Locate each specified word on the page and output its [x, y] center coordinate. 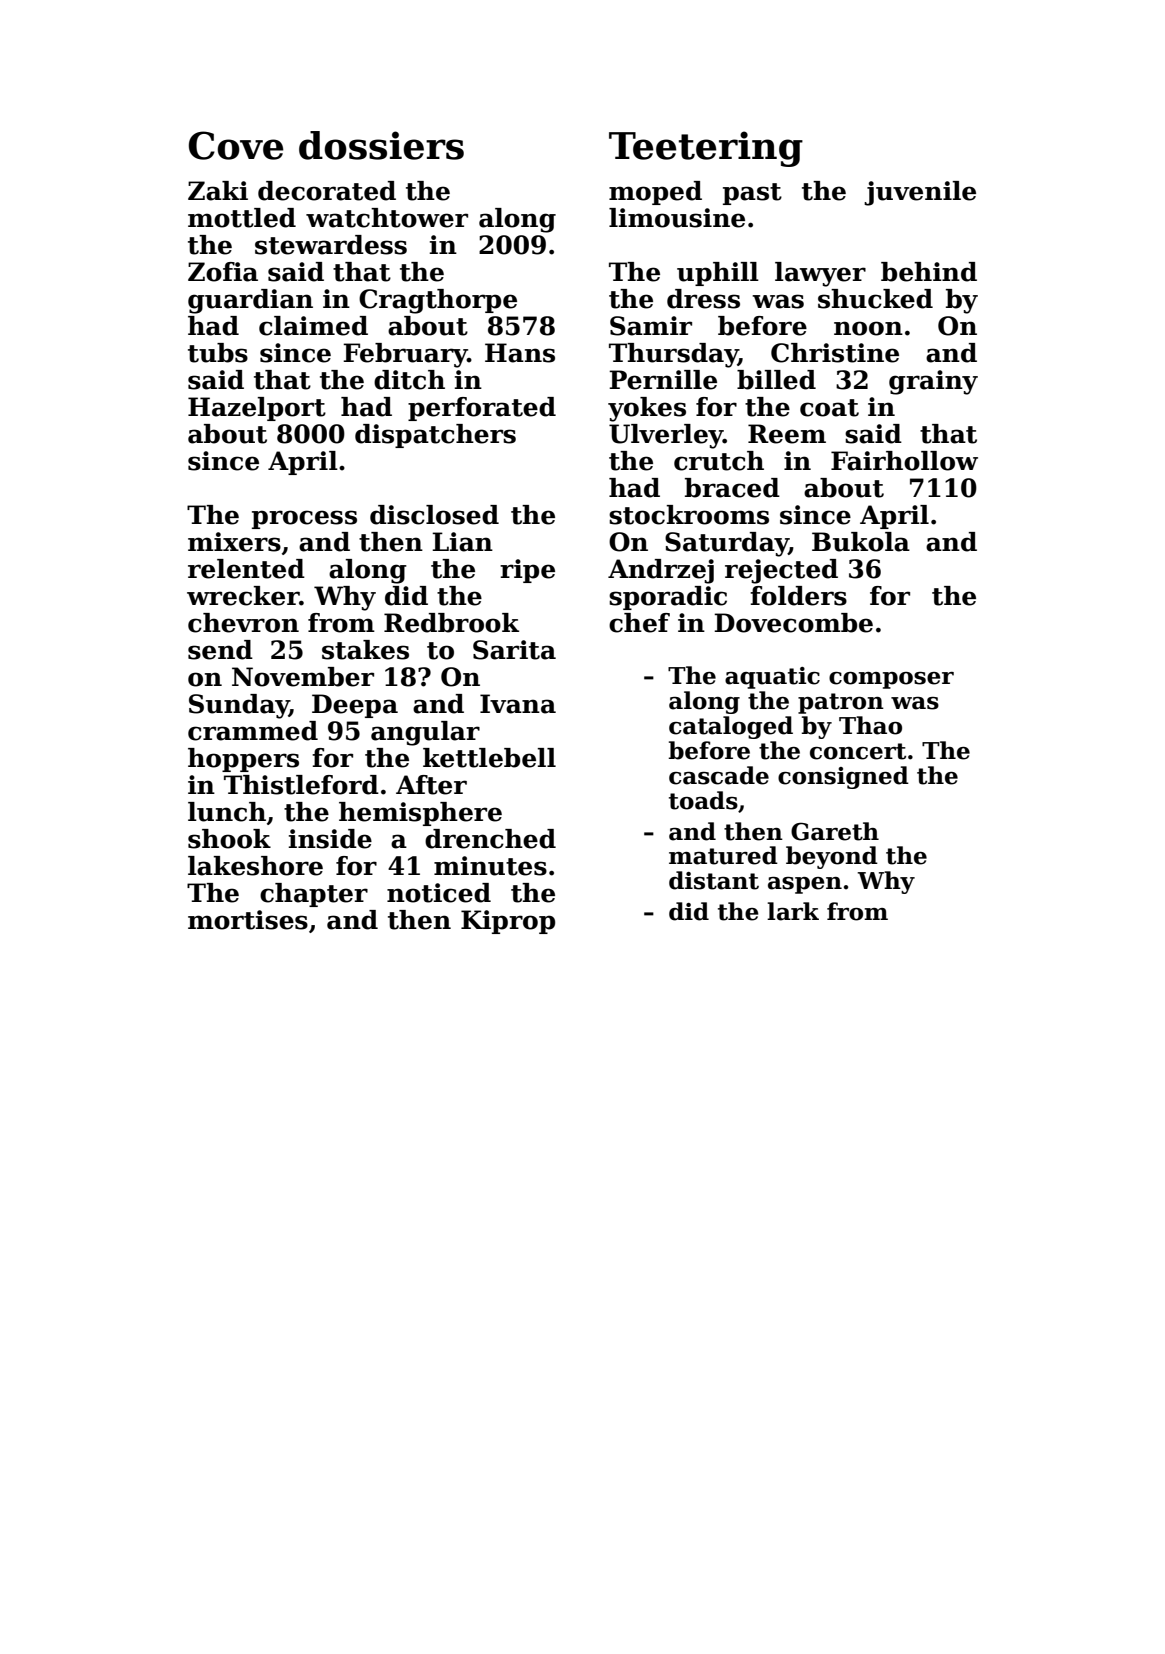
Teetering [706, 149]
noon [868, 328]
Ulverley [666, 436]
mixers [234, 542]
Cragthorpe [438, 301]
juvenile [920, 193]
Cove [236, 145]
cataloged [731, 727]
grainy [933, 382]
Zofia [223, 272]
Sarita [514, 650]
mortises [248, 920]
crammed [253, 731]
